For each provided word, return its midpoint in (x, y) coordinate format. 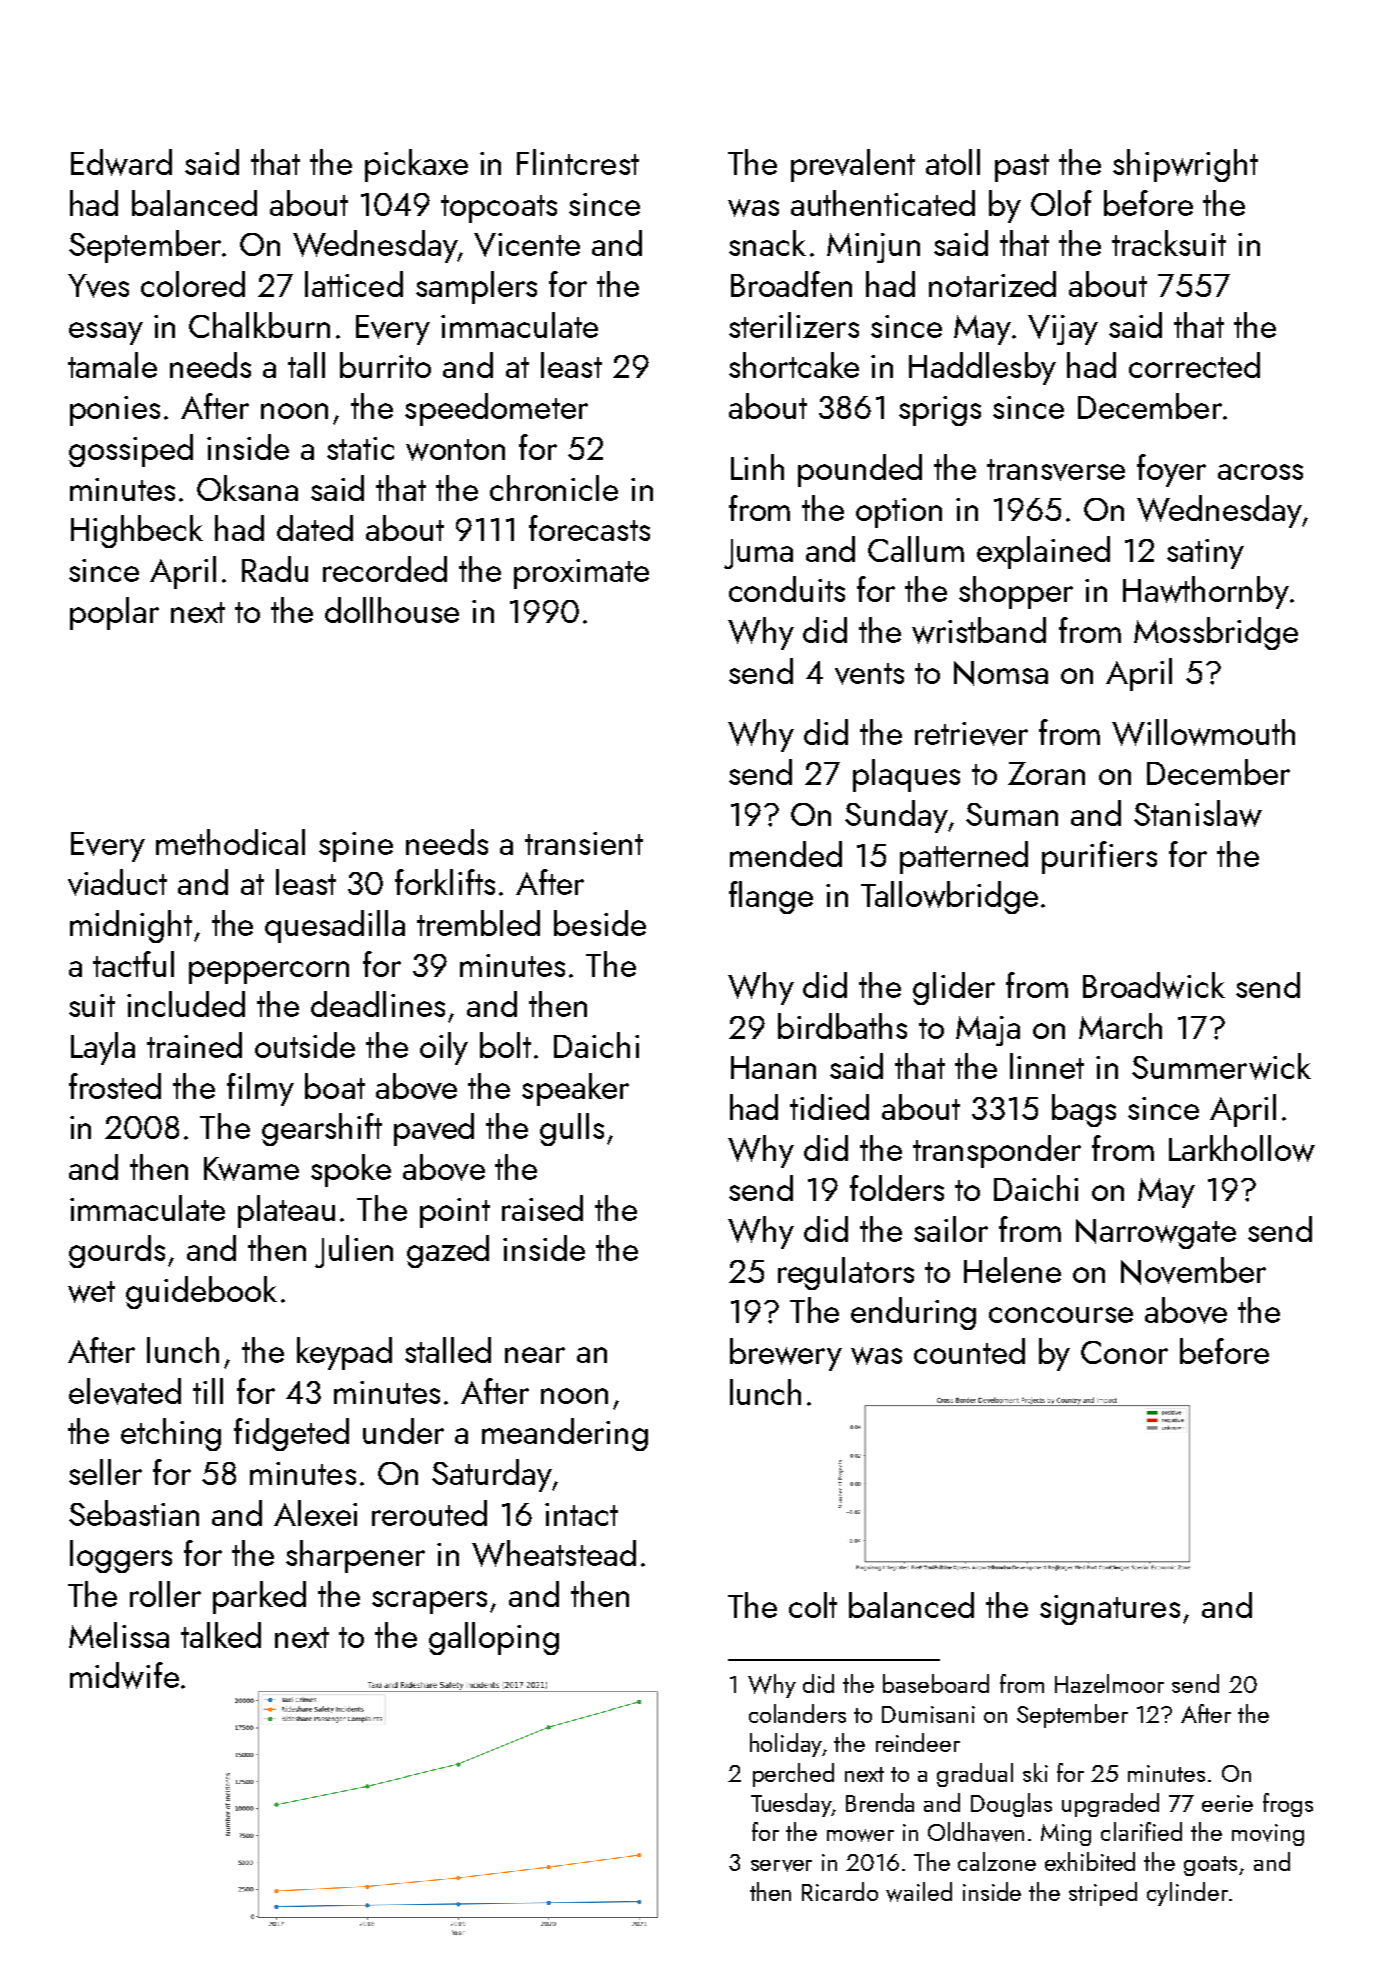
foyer (1171, 470)
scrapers (429, 1602)
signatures (1110, 1610)
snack (767, 243)
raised (542, 1208)
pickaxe (416, 165)
